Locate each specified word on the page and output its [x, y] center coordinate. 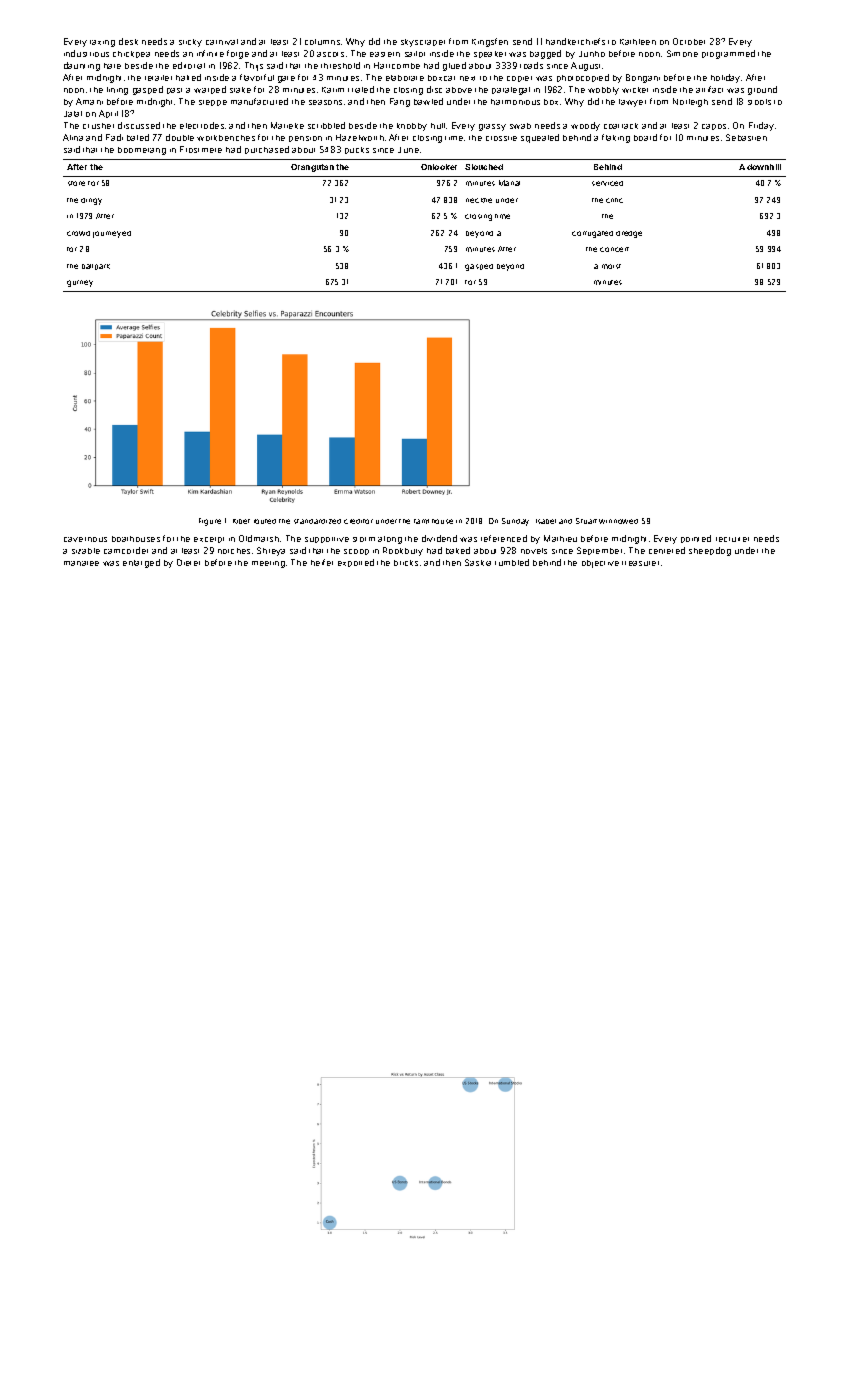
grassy [492, 127]
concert [614, 249]
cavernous [85, 539]
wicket [635, 90]
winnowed [618, 521]
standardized [317, 521]
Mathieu [560, 538]
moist [611, 266]
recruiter [732, 539]
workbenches [226, 138]
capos [714, 127]
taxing [102, 43]
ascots [330, 54]
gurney [80, 283]
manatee [81, 563]
